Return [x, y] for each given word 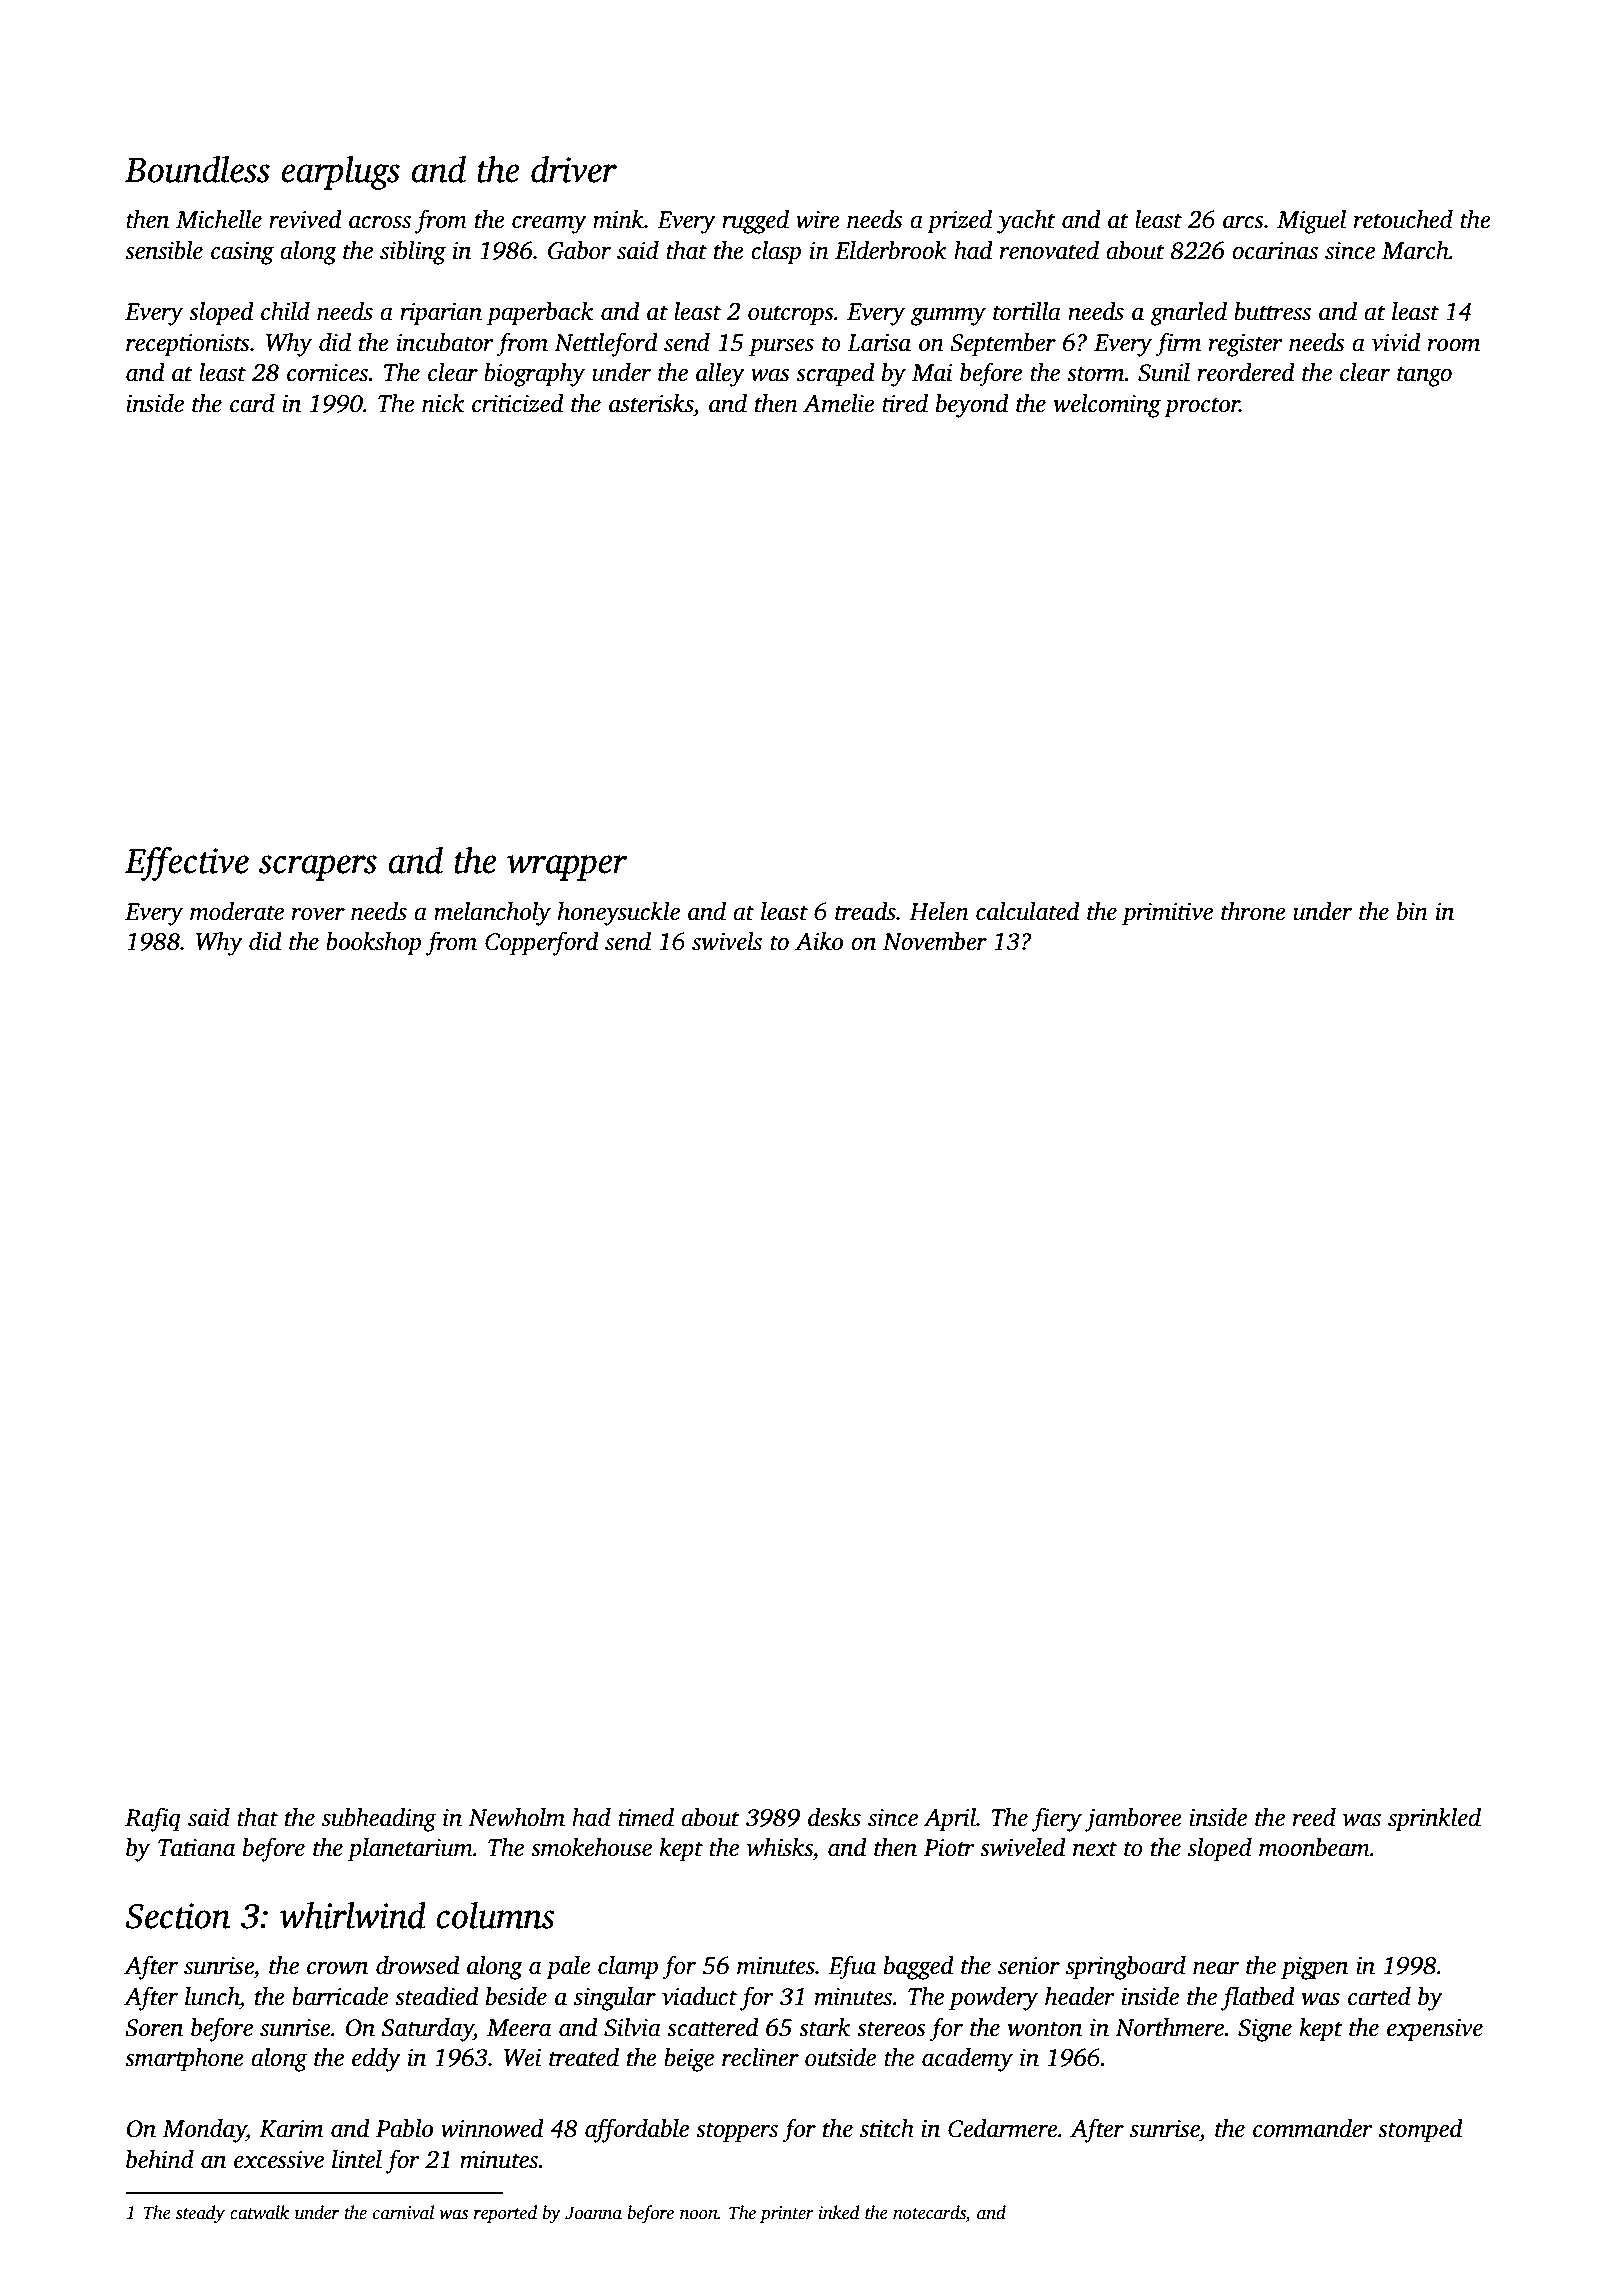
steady [200, 2214]
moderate [237, 911]
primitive [1167, 914]
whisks [780, 1847]
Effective [187, 863]
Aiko [819, 941]
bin [1412, 911]
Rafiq [153, 1819]
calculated [1028, 911]
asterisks [651, 403]
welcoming [1107, 406]
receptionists [187, 345]
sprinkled [1434, 1820]
